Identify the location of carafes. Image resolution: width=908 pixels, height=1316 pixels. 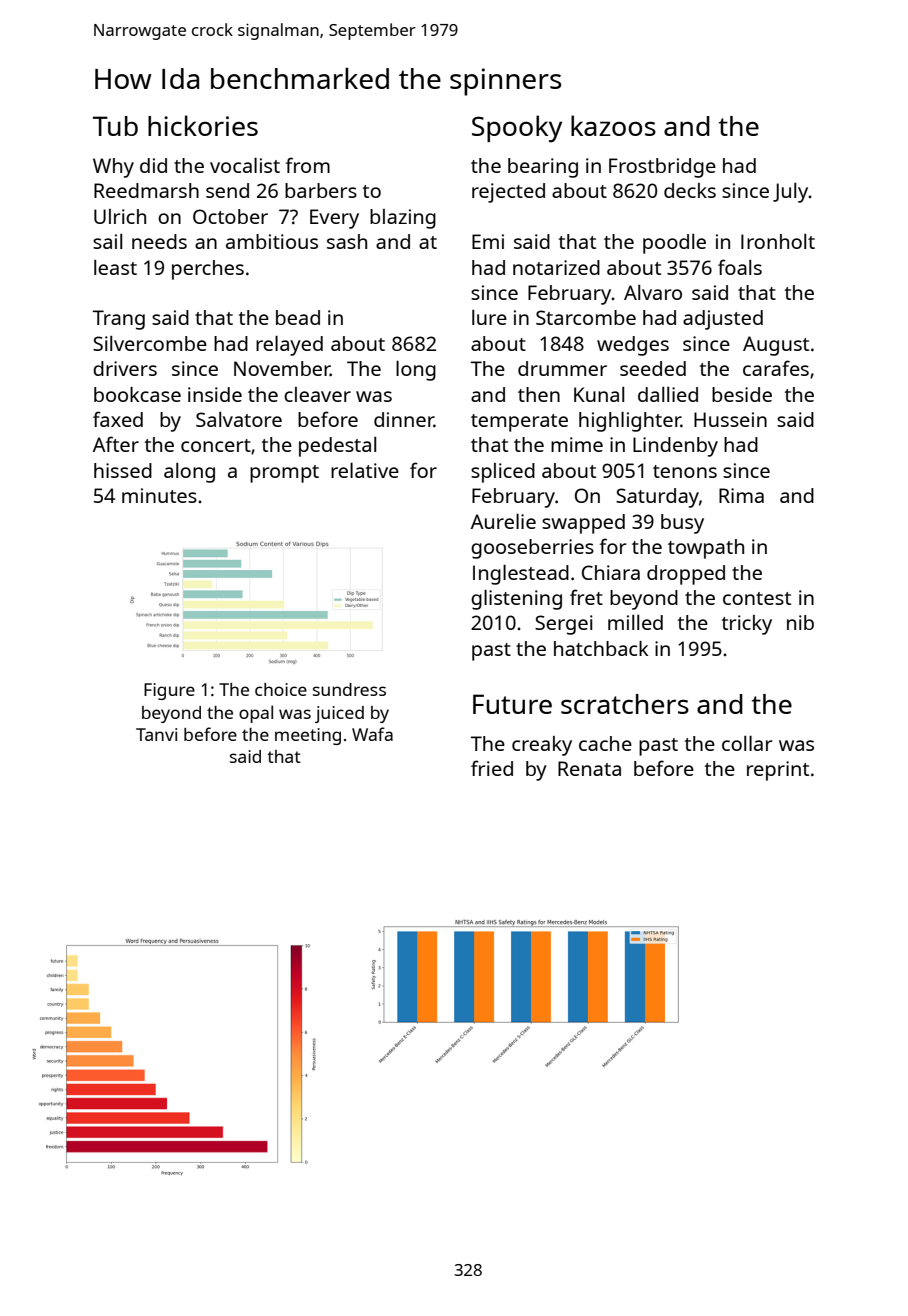
(776, 368).
